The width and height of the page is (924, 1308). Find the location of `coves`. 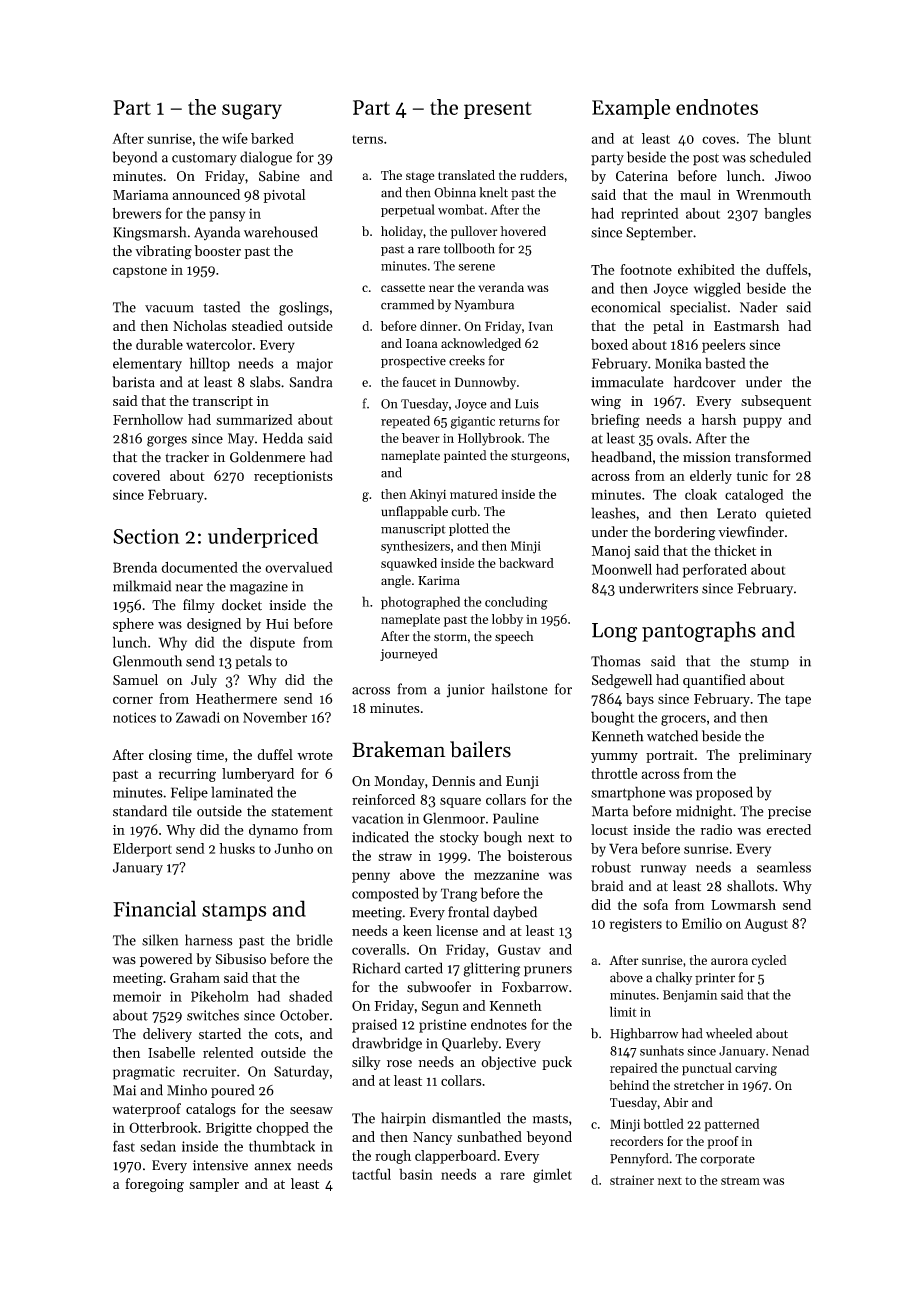

coves is located at coordinates (719, 140).
